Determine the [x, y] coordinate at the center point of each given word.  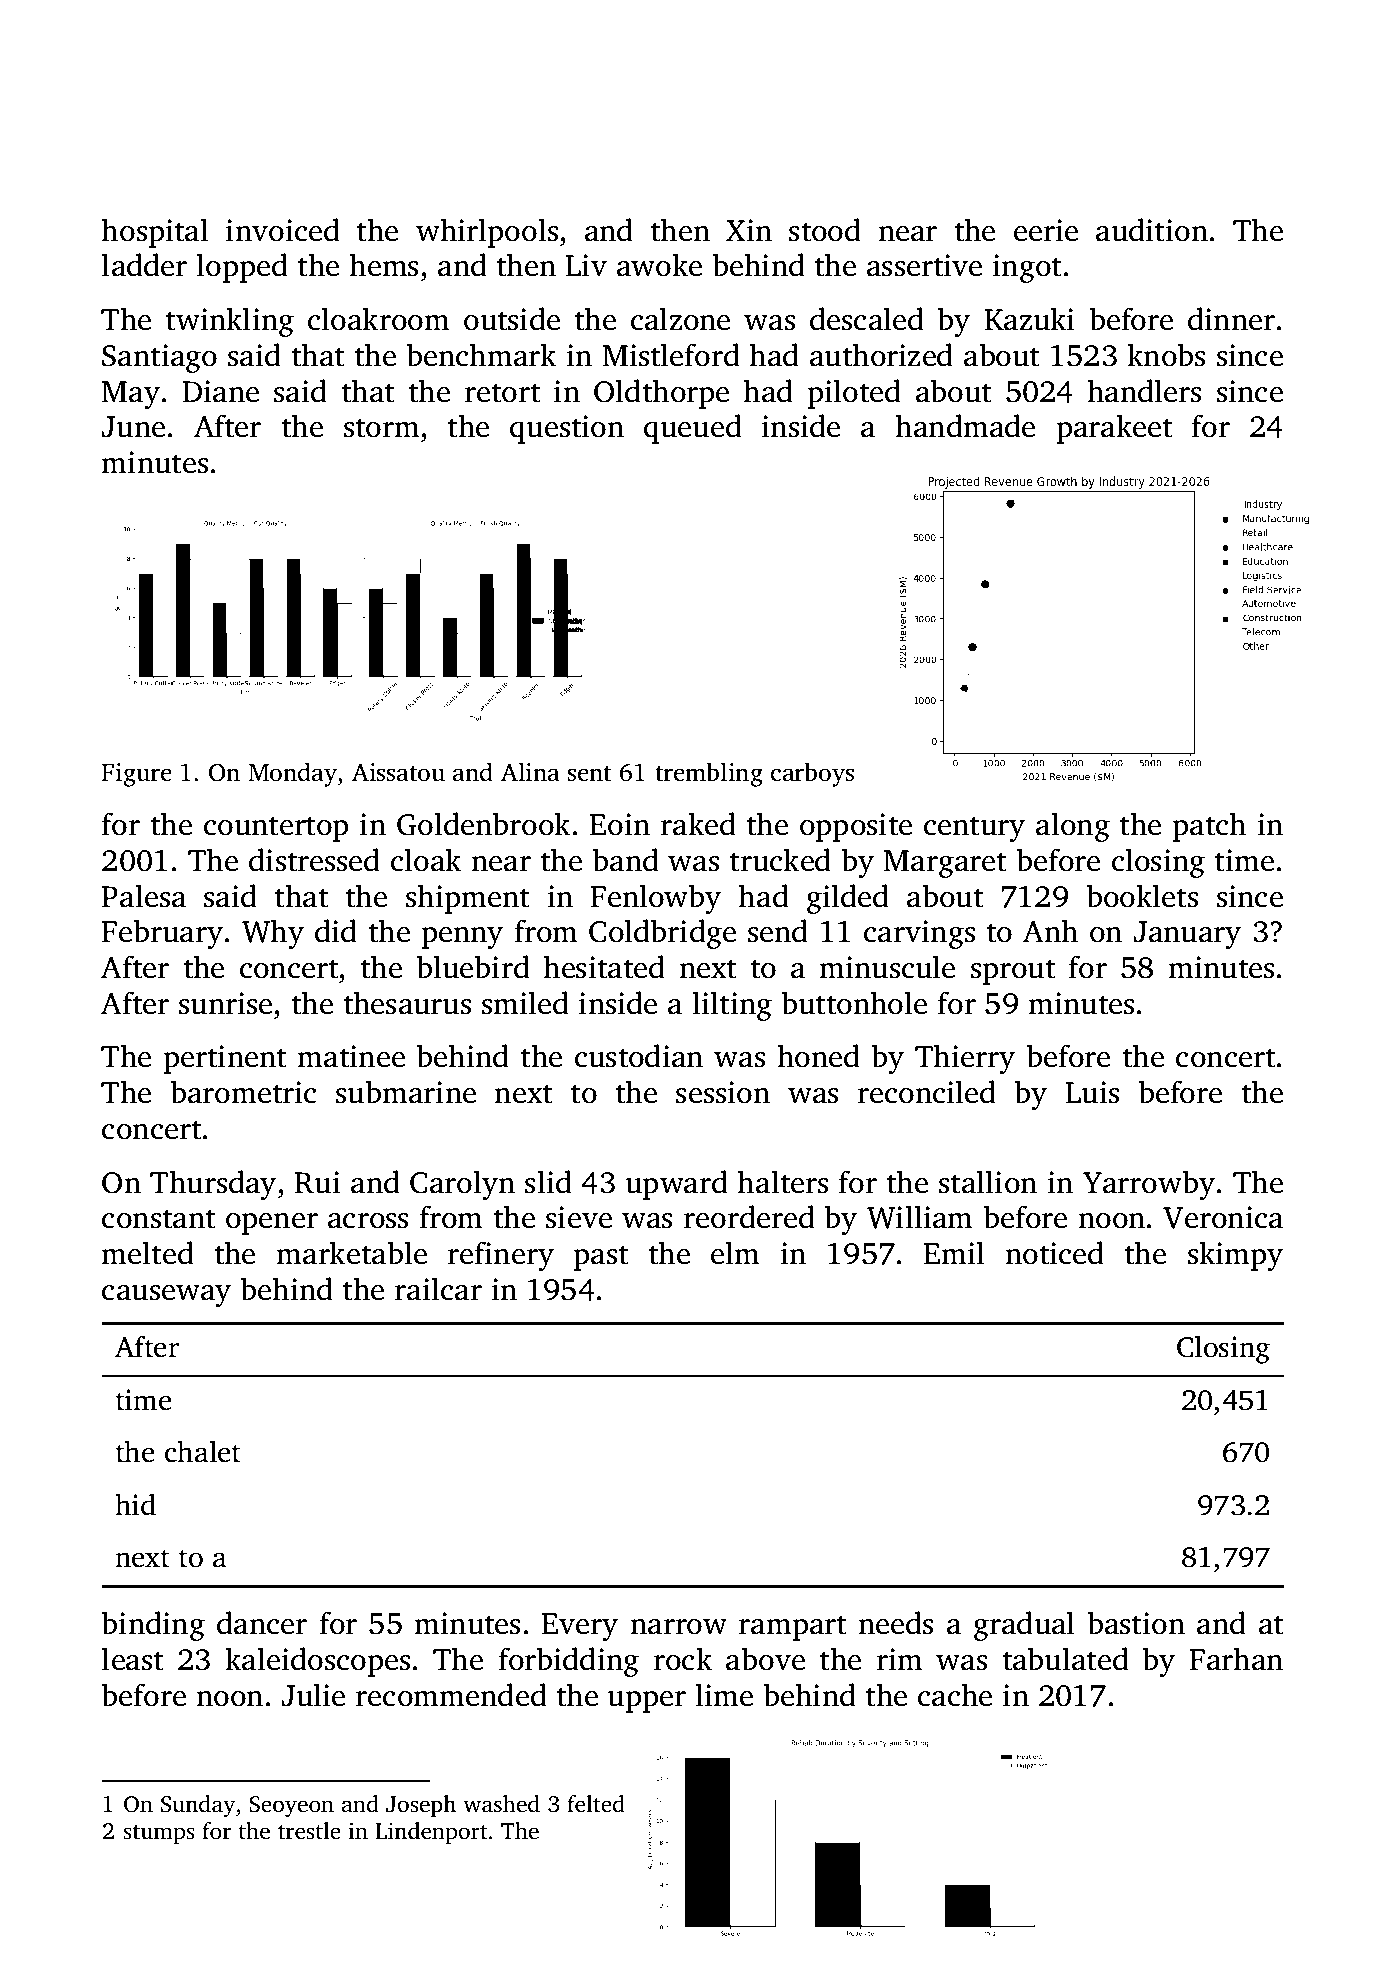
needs [895, 1623]
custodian [639, 1056]
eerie [1046, 230]
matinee [351, 1056]
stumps [159, 1834]
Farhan [1236, 1659]
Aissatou [398, 772]
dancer [262, 1623]
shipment [467, 899]
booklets [1142, 896]
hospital [155, 233]
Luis [1092, 1092]
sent [589, 774]
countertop [276, 829]
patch [1209, 827]
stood [825, 230]
